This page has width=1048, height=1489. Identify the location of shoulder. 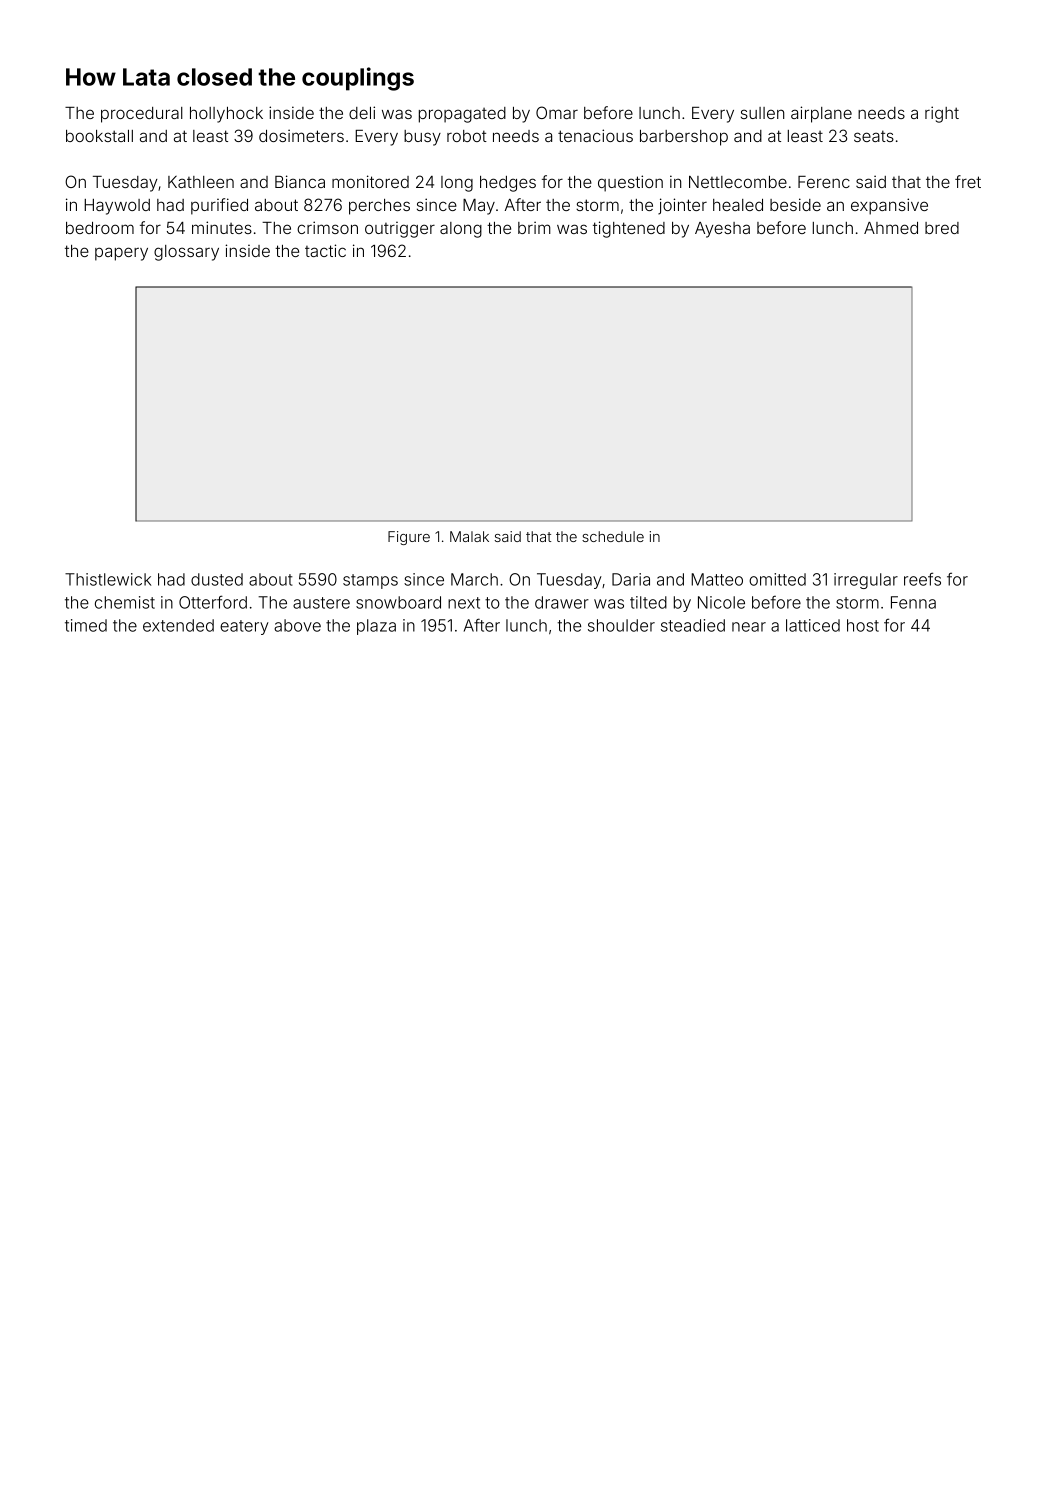
(621, 625).
